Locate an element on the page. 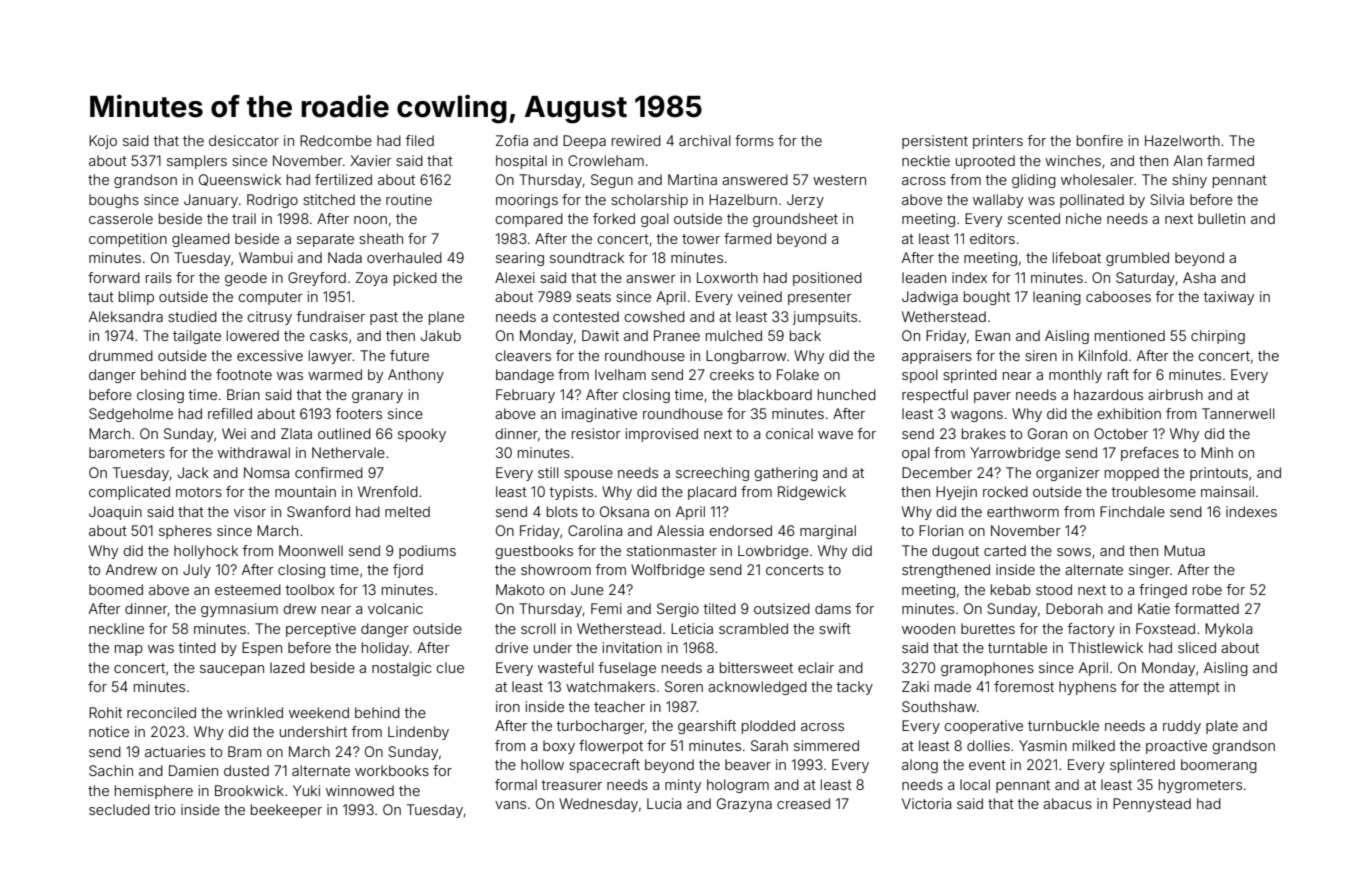  bittersweet is located at coordinates (756, 667).
